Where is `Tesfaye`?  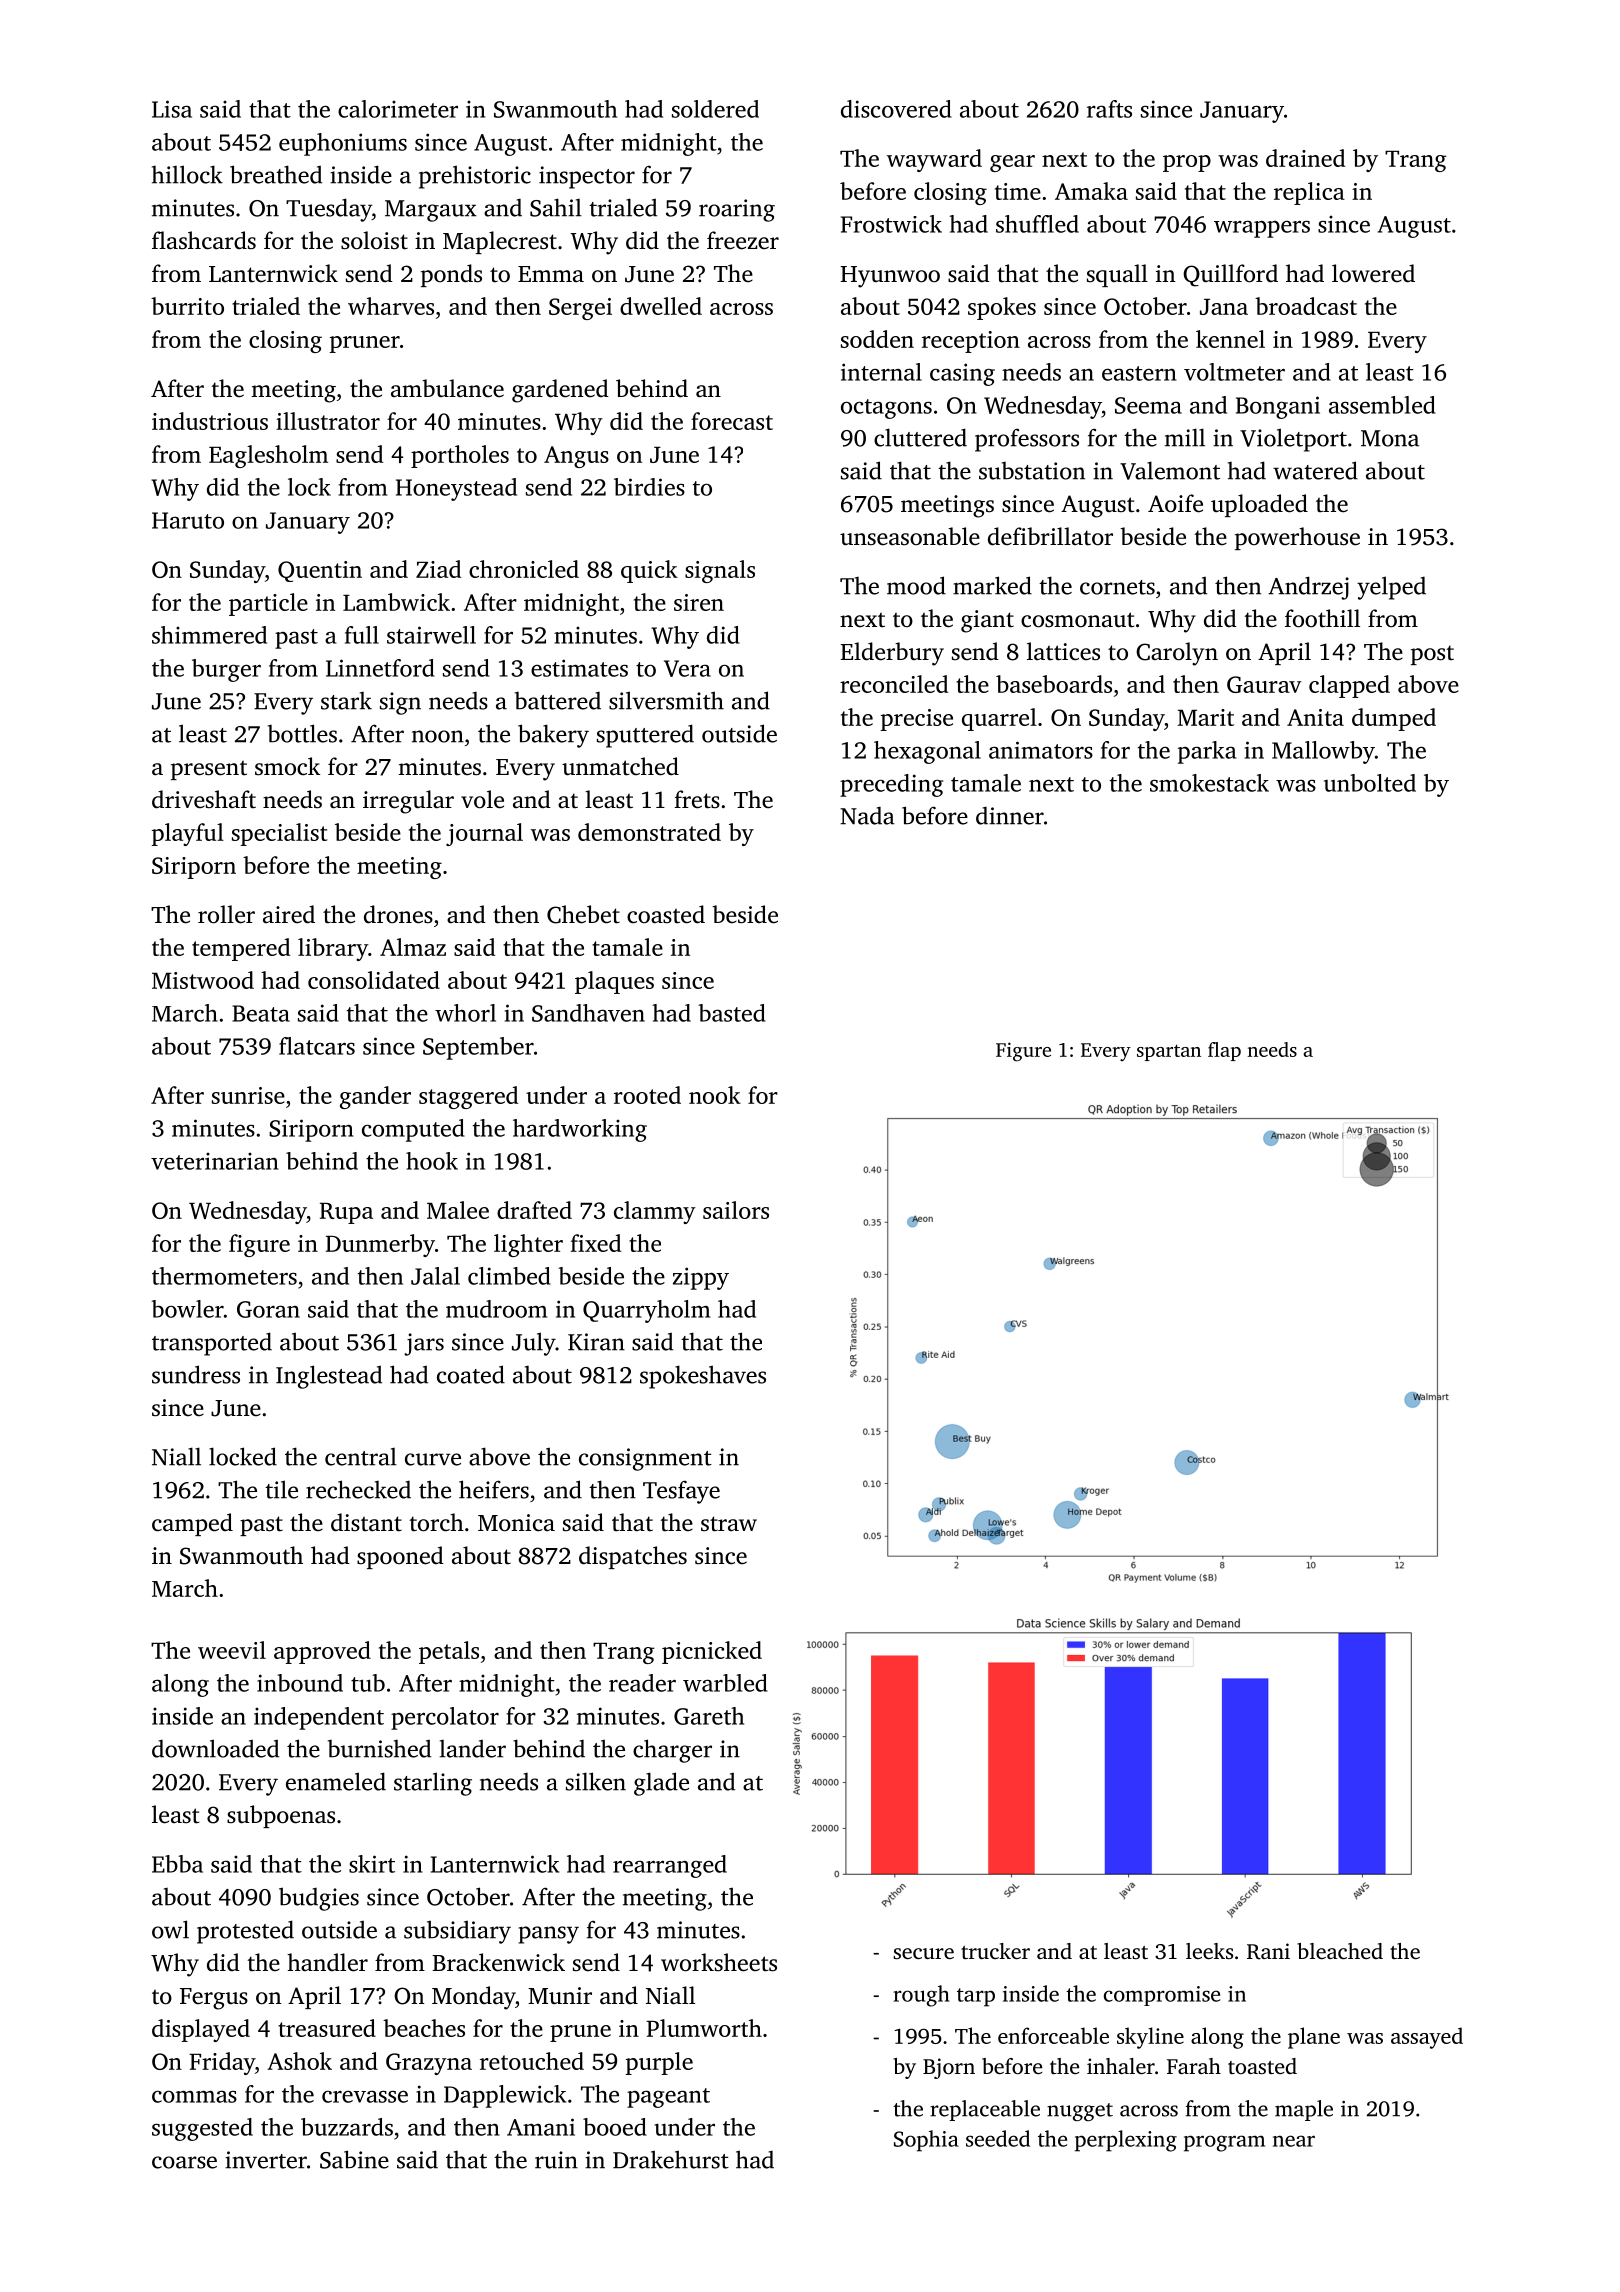
Tesfaye is located at coordinates (681, 1492).
